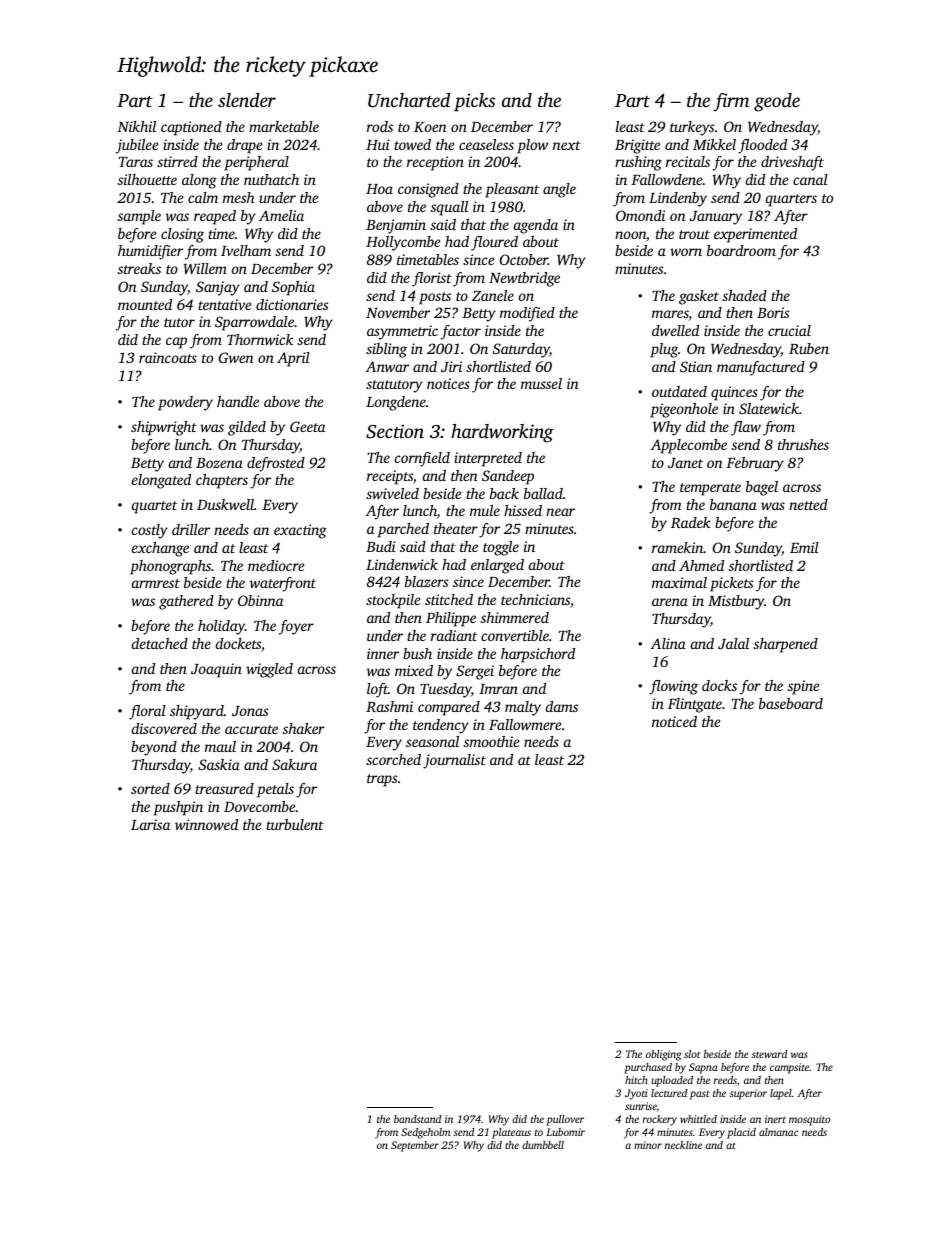 The image size is (952, 1233). I want to click on slender, so click(247, 100).
